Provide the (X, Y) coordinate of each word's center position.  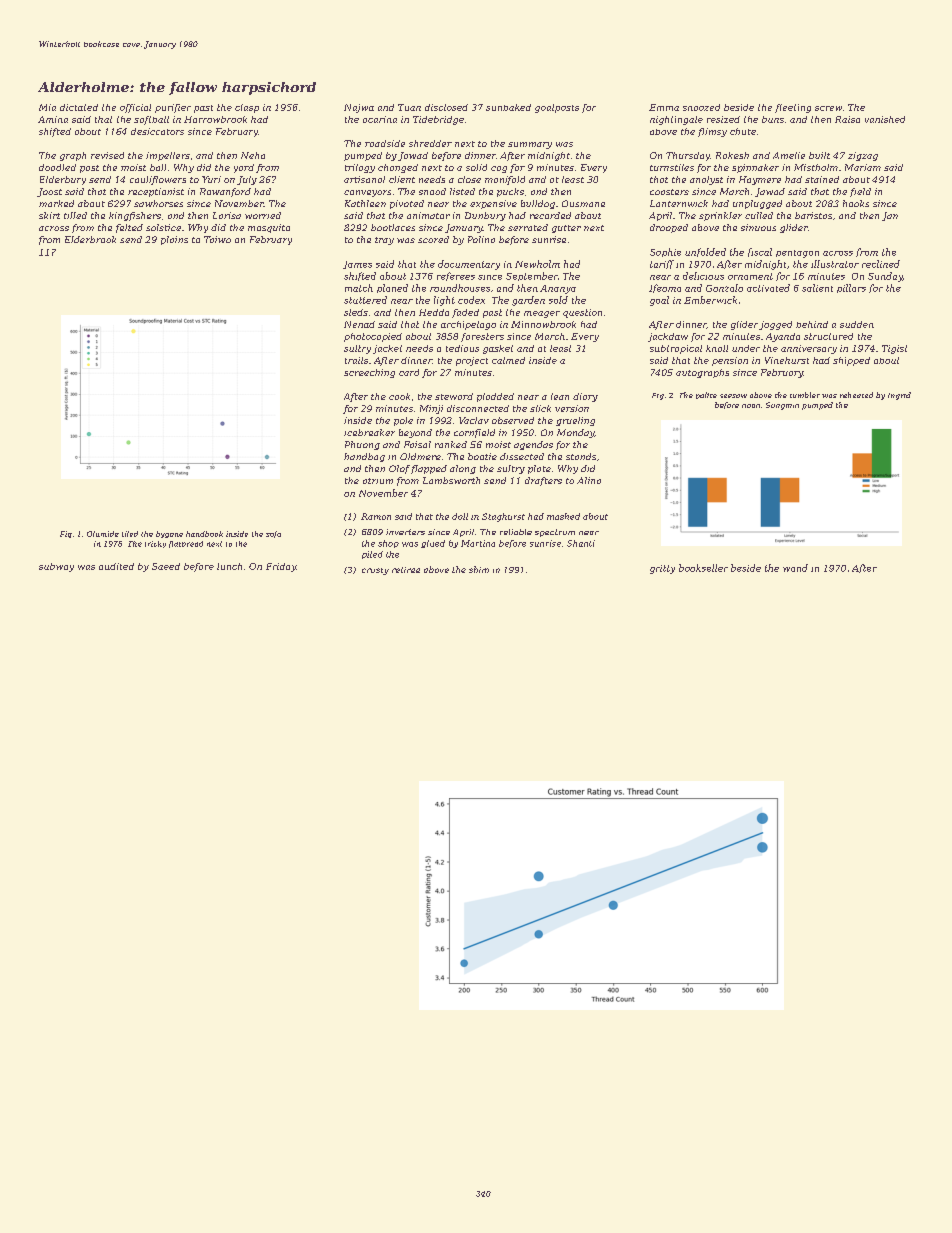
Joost (49, 192)
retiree (406, 570)
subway (56, 567)
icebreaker (369, 432)
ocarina (380, 119)
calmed (508, 360)
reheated (856, 395)
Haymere (760, 180)
